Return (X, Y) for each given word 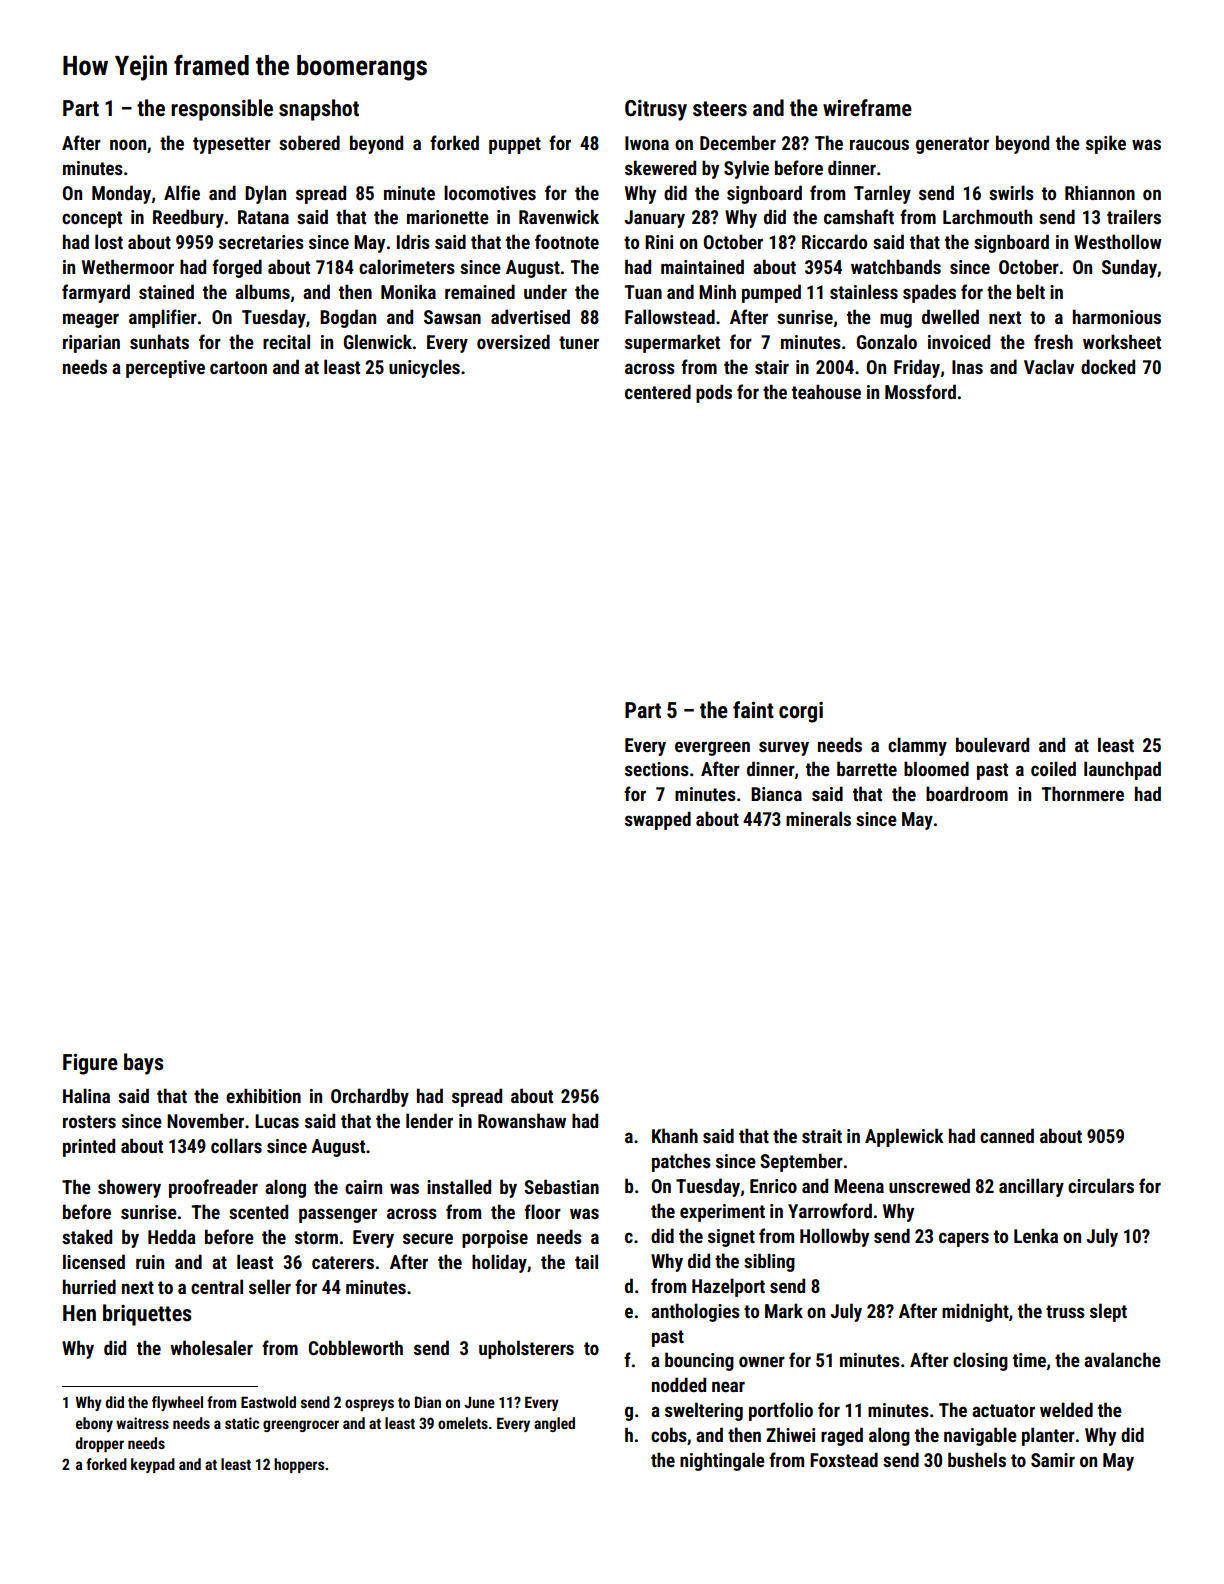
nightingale (722, 1461)
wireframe (867, 108)
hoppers (299, 1465)
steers (720, 109)
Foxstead (844, 1459)
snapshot (319, 110)
